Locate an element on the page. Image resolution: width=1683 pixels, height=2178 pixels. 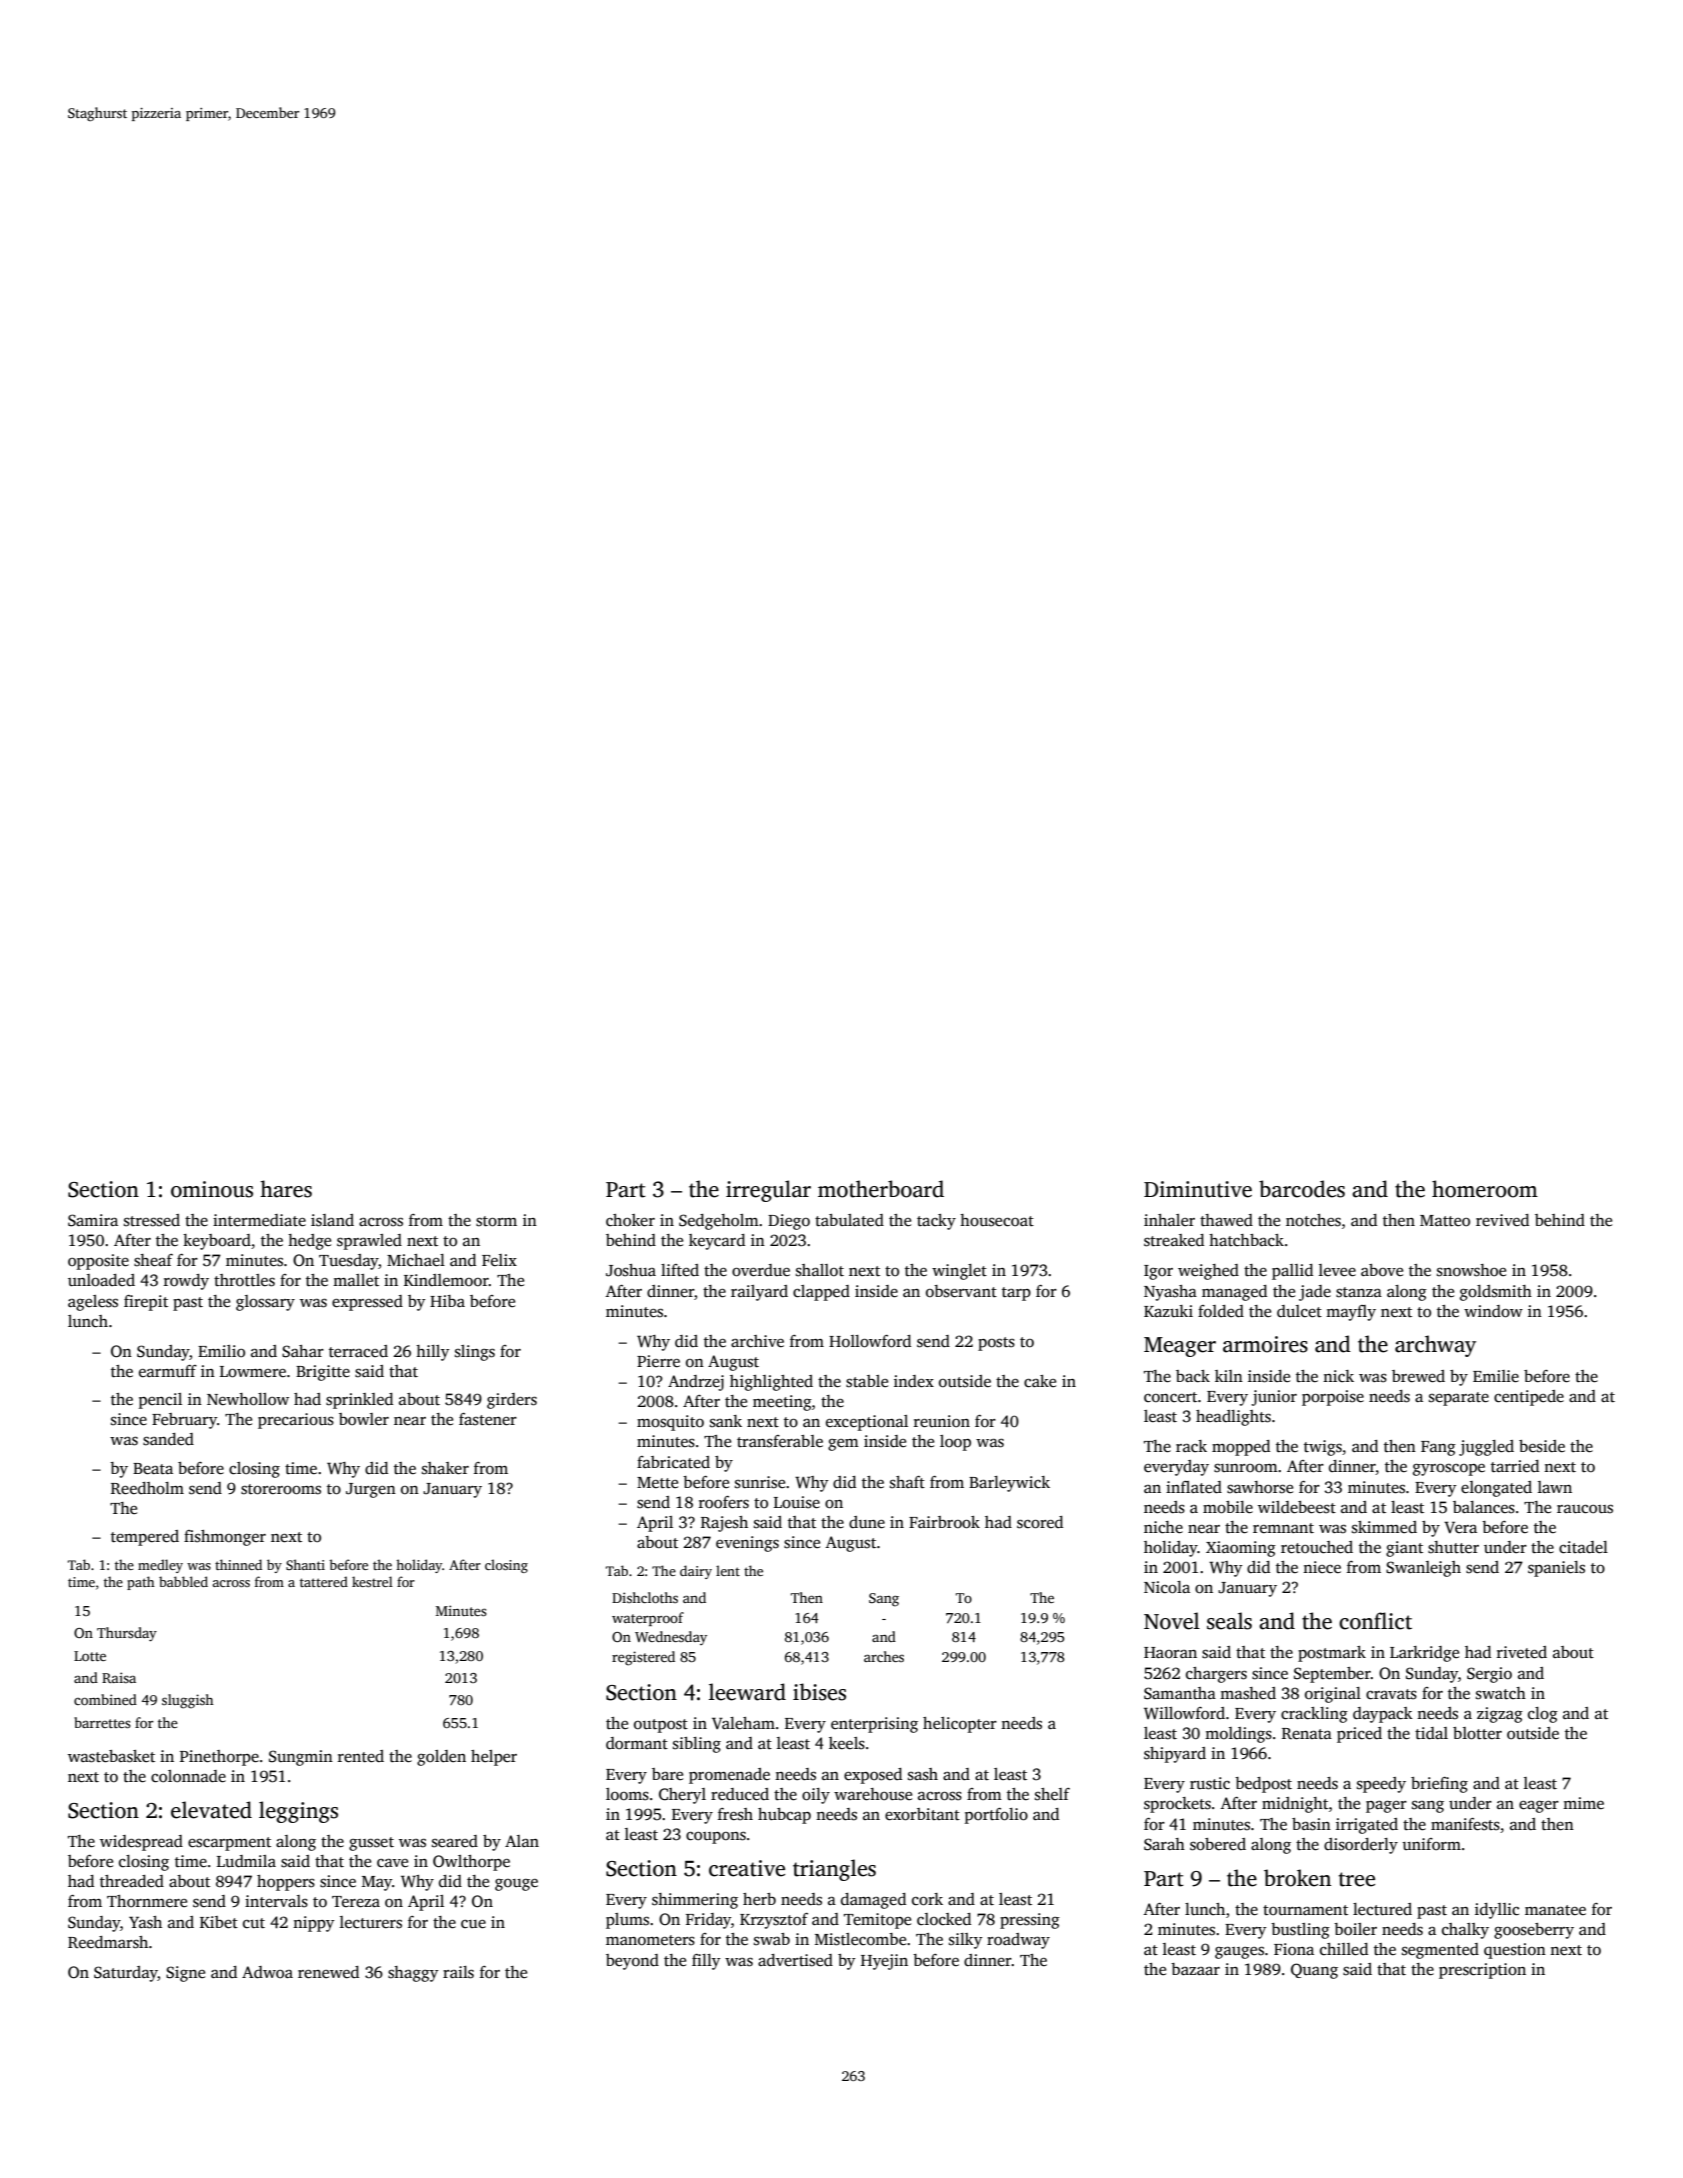
wastebasket is located at coordinates (111, 1756).
